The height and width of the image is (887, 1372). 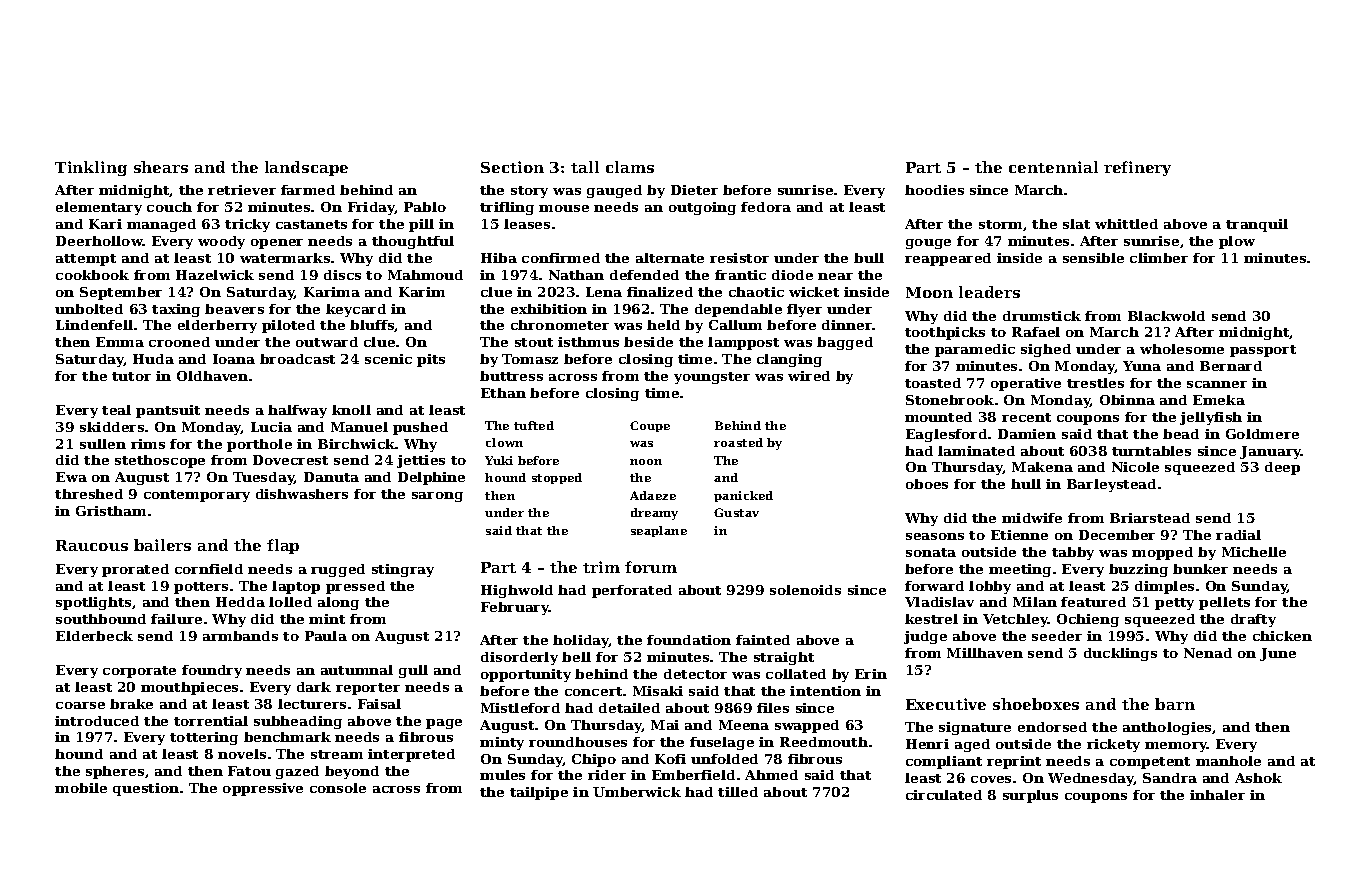 I want to click on tilled, so click(x=738, y=792).
